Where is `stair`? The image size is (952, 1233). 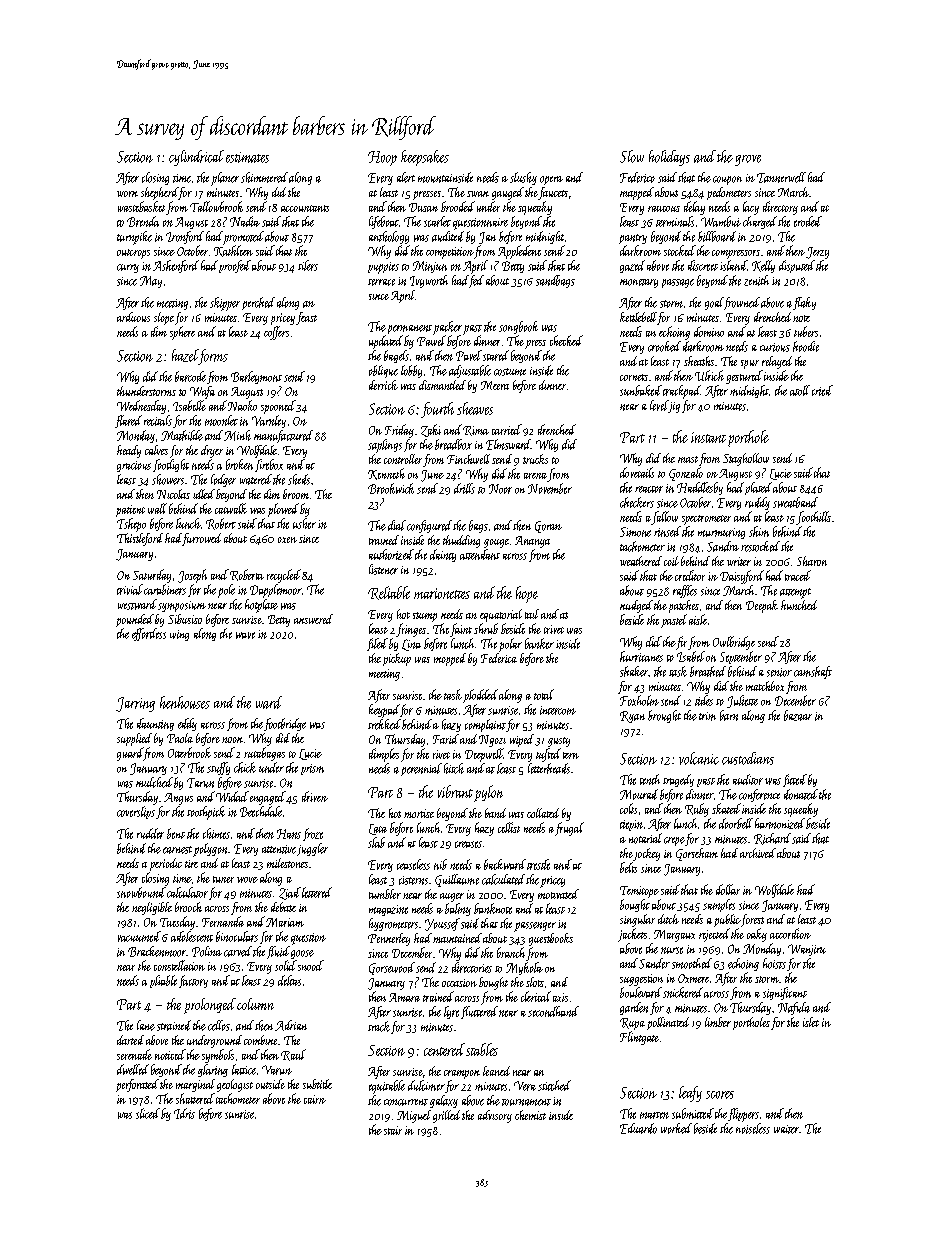
stair is located at coordinates (393, 1130).
